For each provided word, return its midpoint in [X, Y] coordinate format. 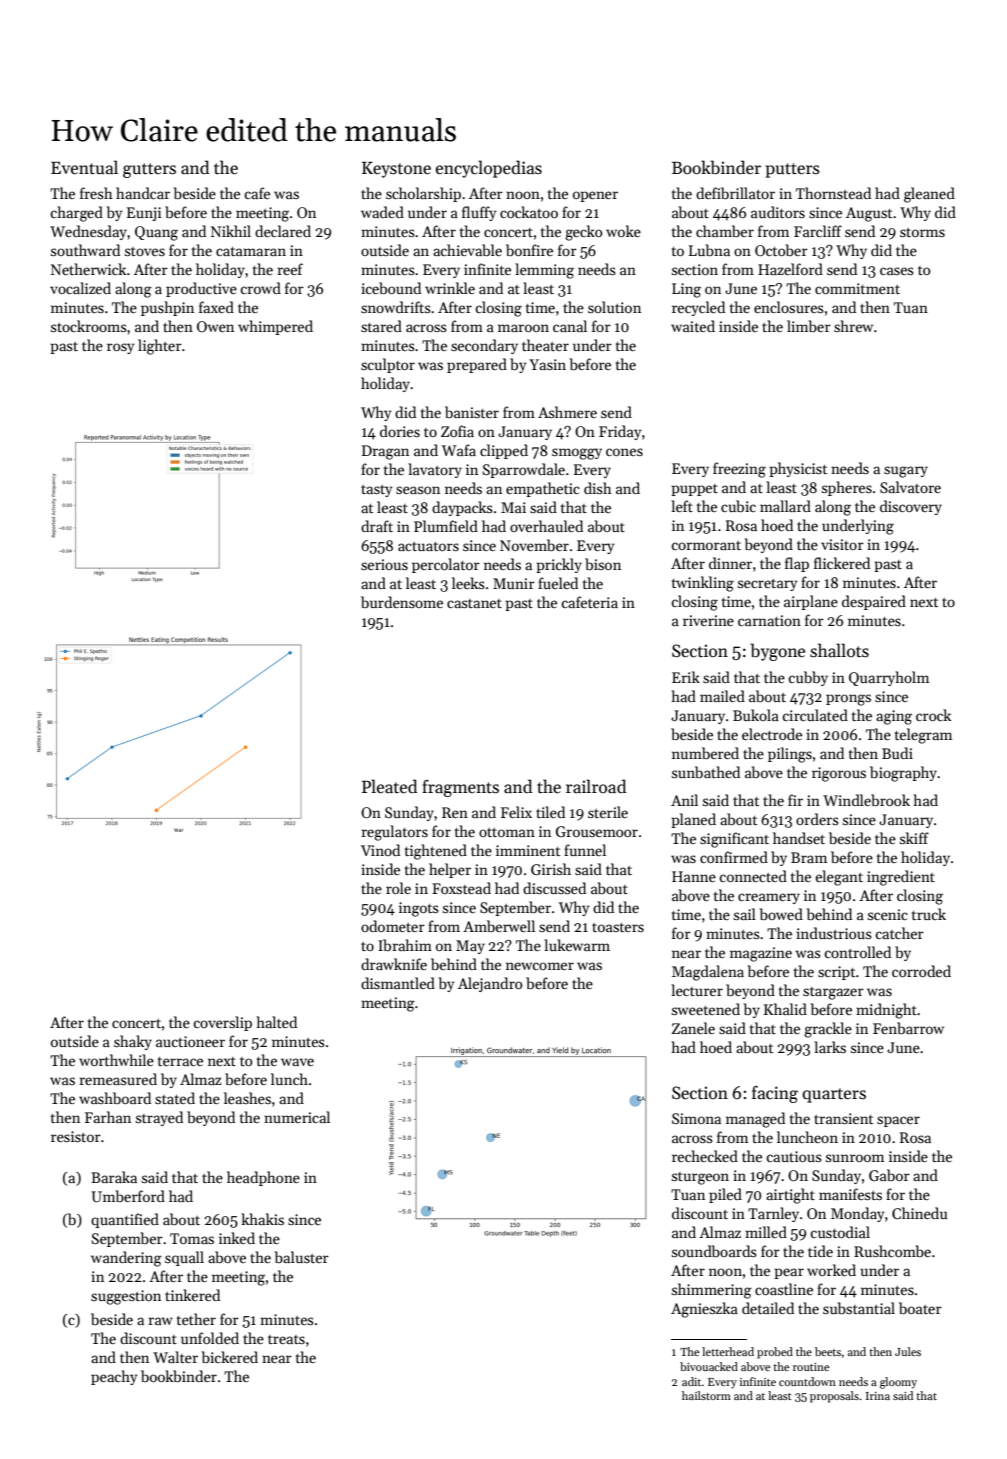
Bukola [756, 715]
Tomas [192, 1238]
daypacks [462, 508]
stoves [145, 251]
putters [793, 170]
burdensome [402, 602]
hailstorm [706, 1395]
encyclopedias [489, 169]
